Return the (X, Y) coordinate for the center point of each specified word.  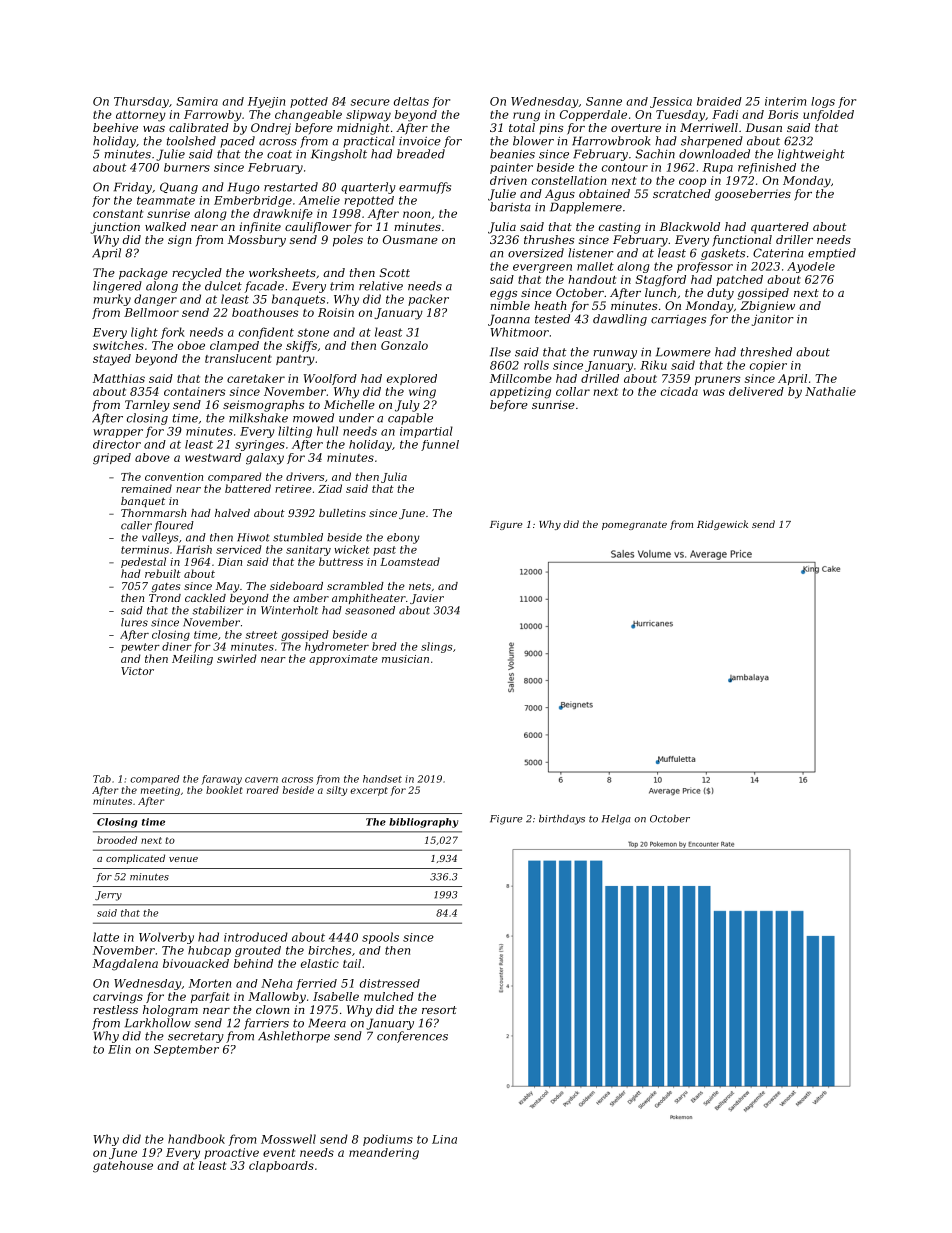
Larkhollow (158, 1023)
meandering (384, 1154)
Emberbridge (253, 201)
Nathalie (830, 391)
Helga (616, 820)
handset (382, 779)
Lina (444, 1139)
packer (428, 300)
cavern (261, 780)
